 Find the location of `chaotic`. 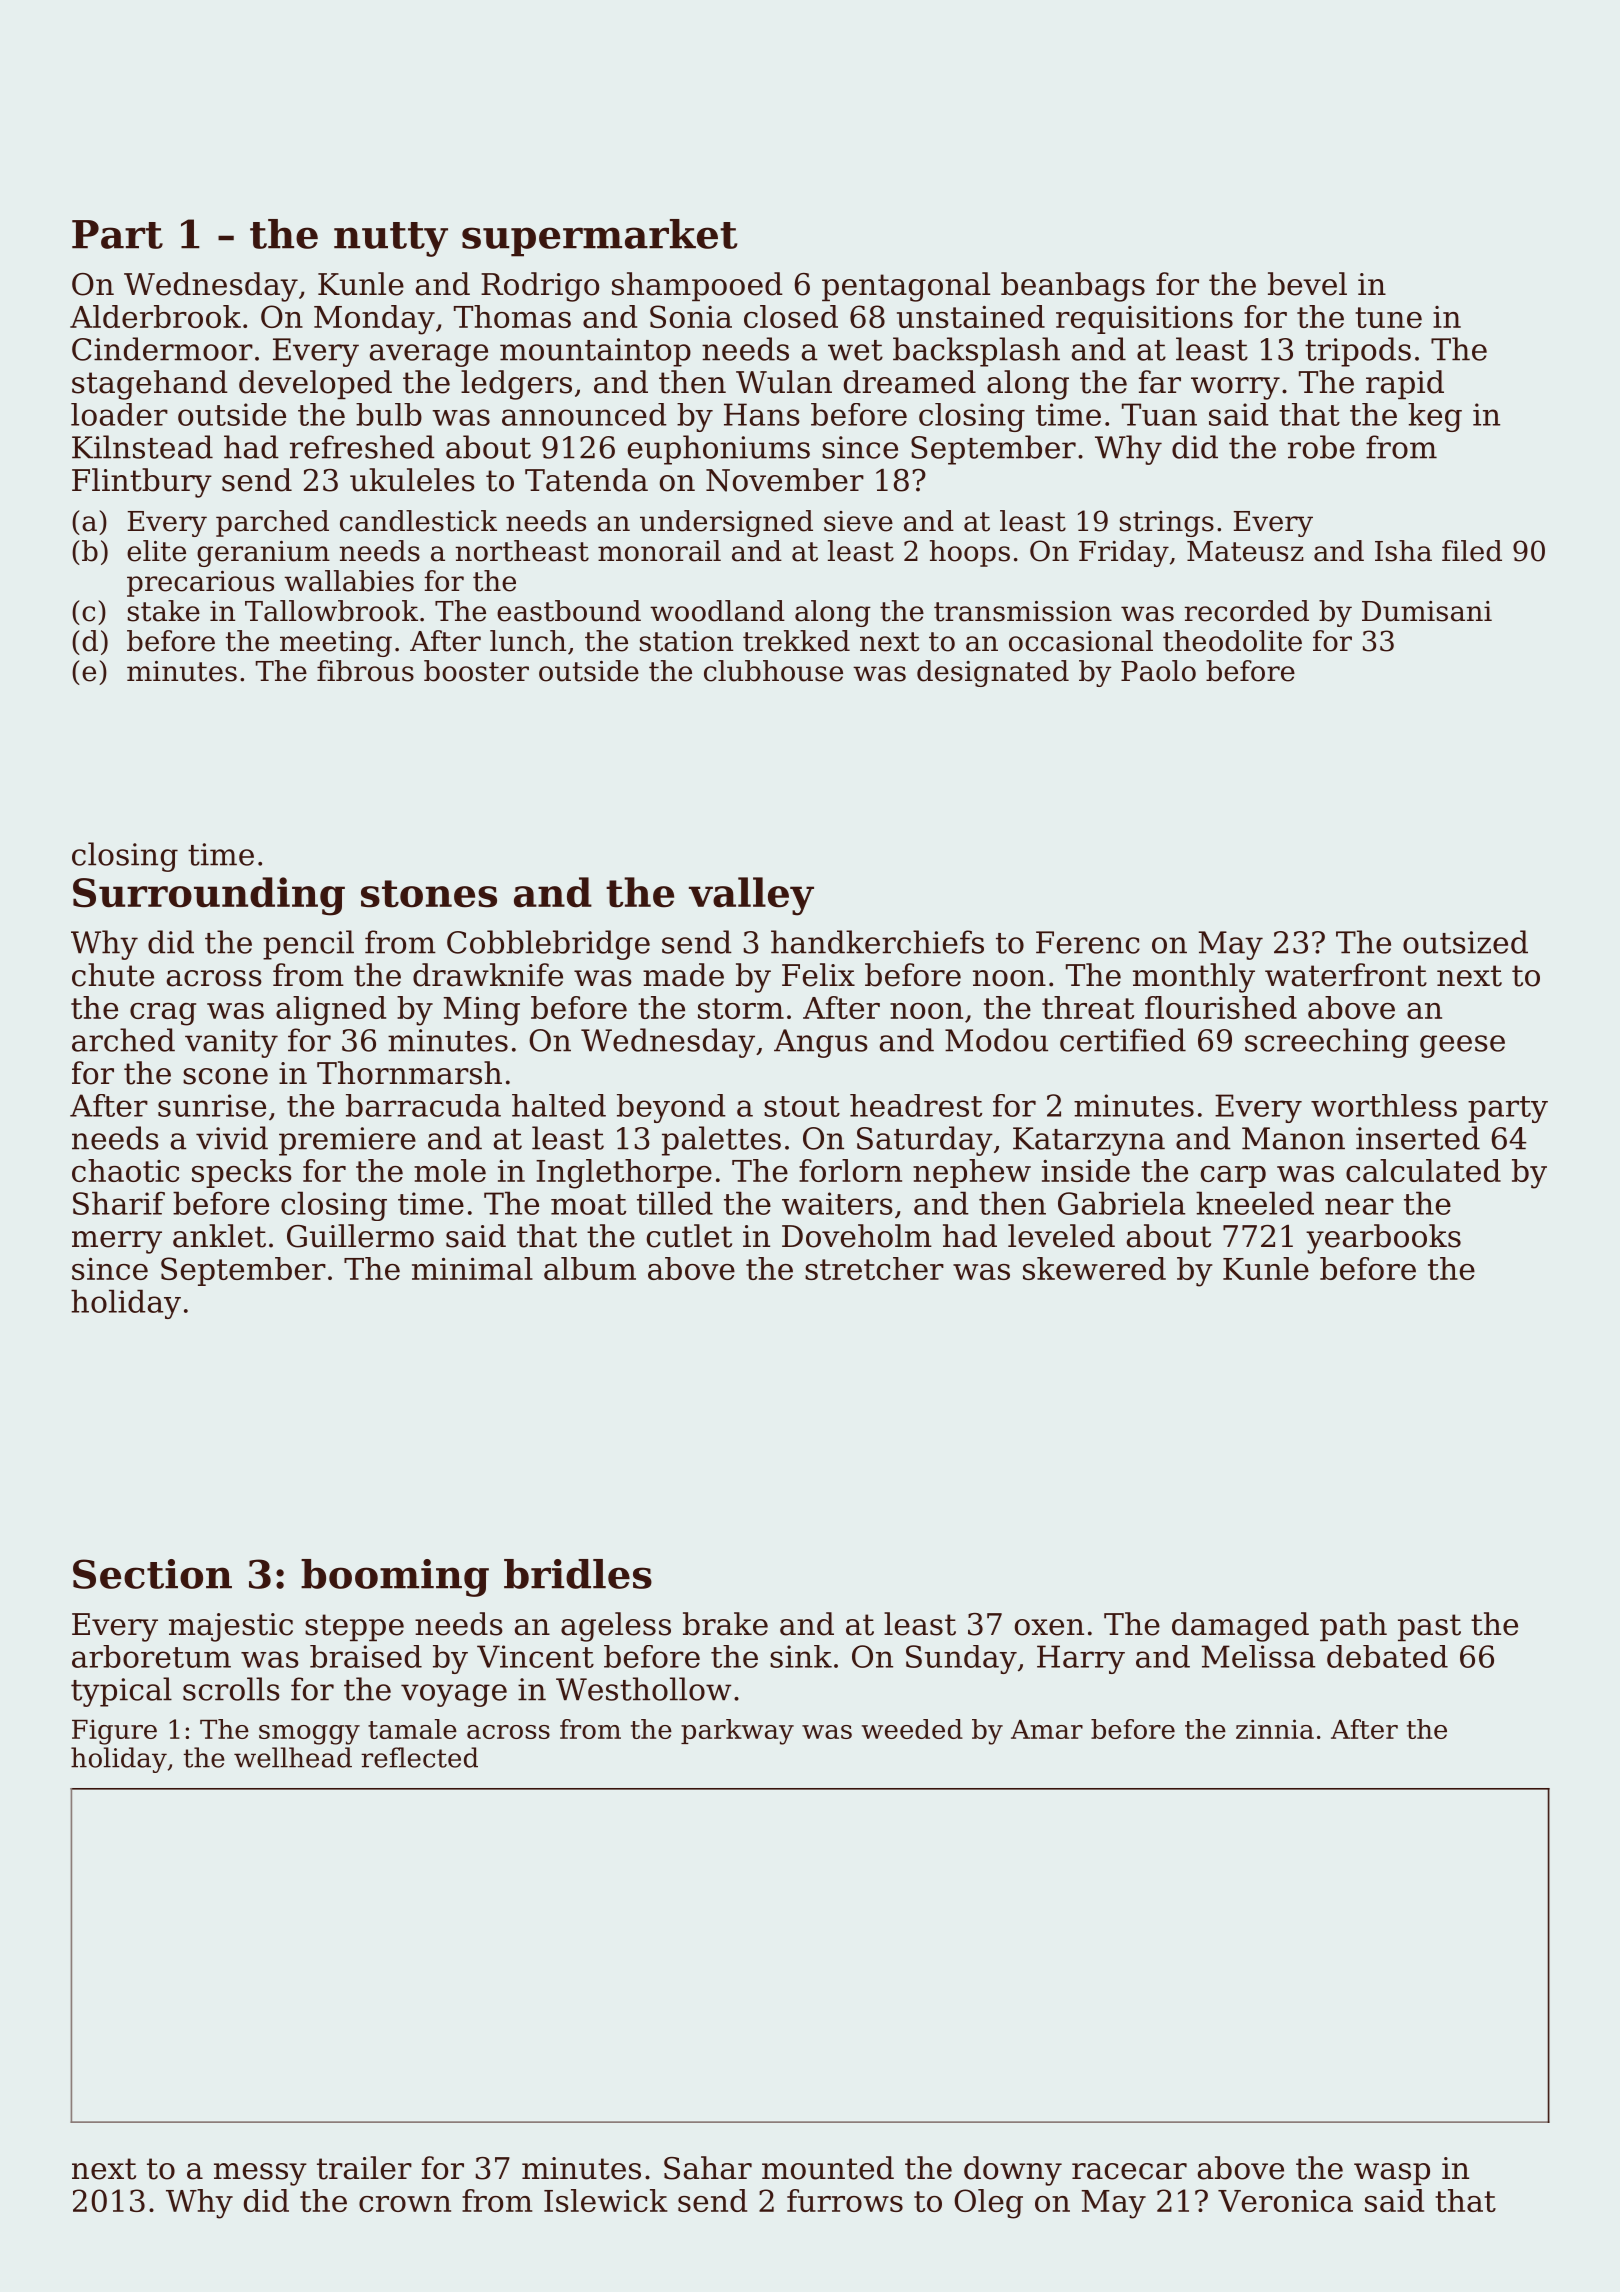

chaotic is located at coordinates (125, 1170).
